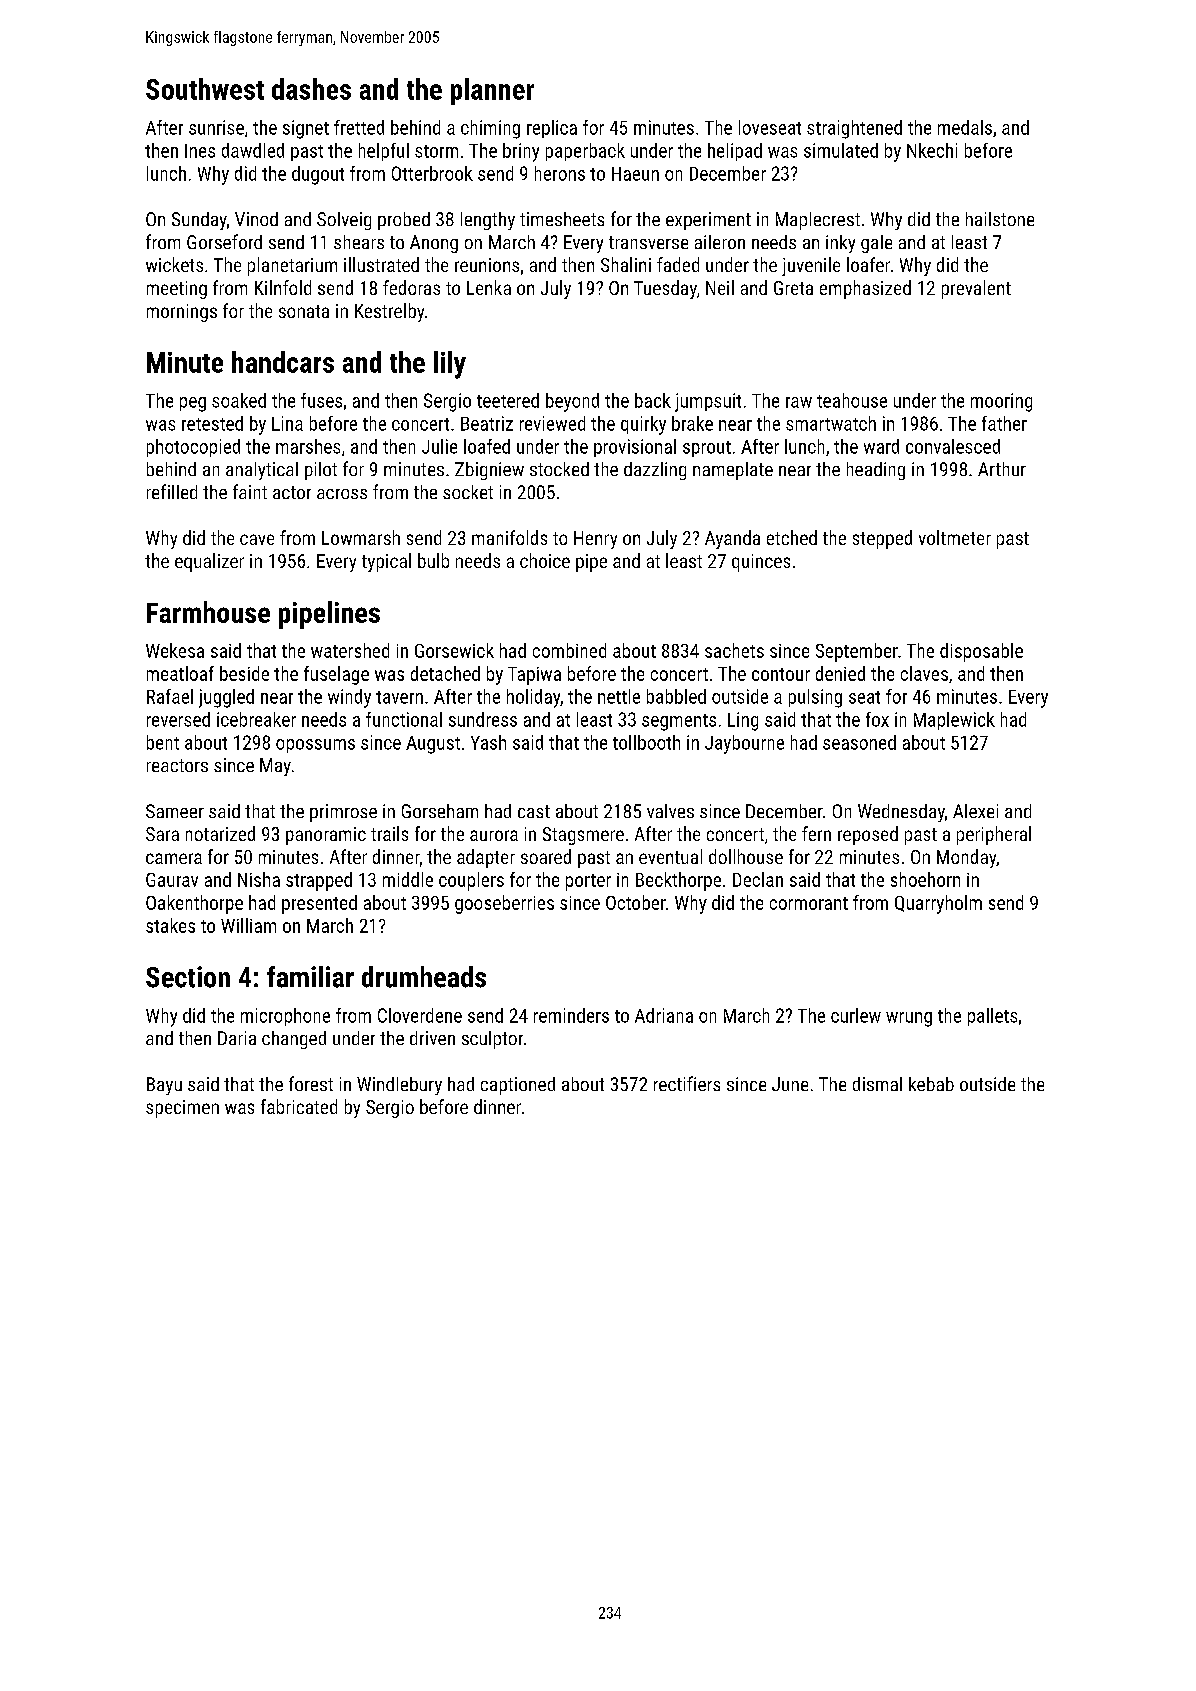  Describe the element at coordinates (518, 1086) in the screenshot. I see `captioned` at that location.
